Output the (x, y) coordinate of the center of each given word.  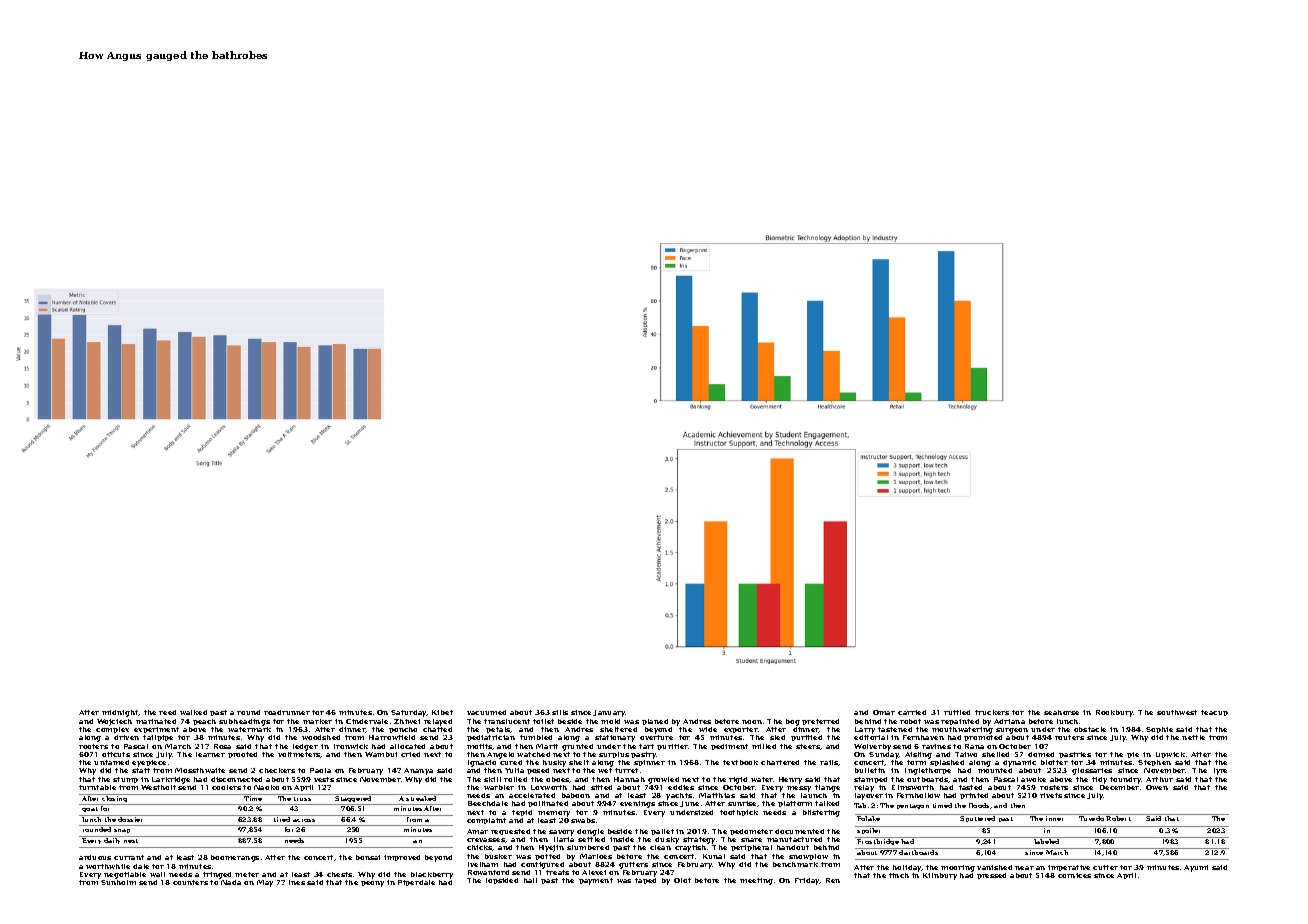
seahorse (1061, 712)
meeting (756, 881)
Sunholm (118, 882)
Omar (884, 712)
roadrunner (287, 712)
